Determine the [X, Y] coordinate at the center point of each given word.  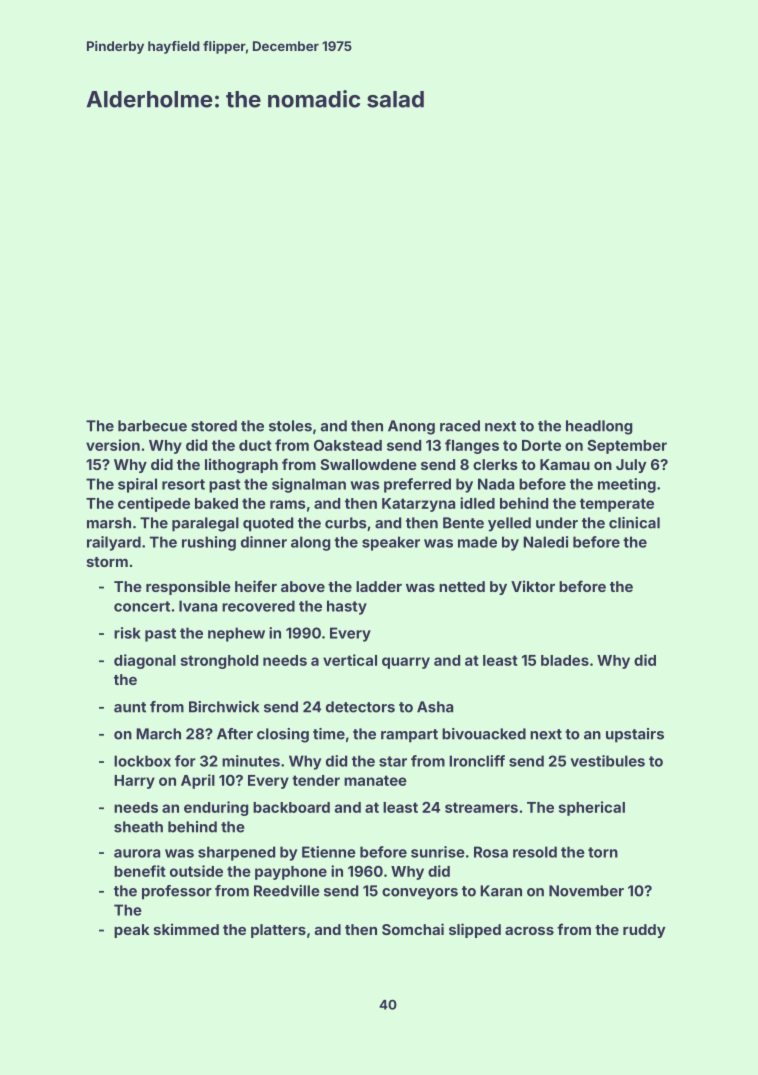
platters [278, 931]
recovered [258, 606]
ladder [379, 586]
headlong [599, 427]
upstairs [635, 735]
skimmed [186, 929]
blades [565, 660]
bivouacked [484, 734]
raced [460, 426]
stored [214, 426]
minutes [251, 761]
